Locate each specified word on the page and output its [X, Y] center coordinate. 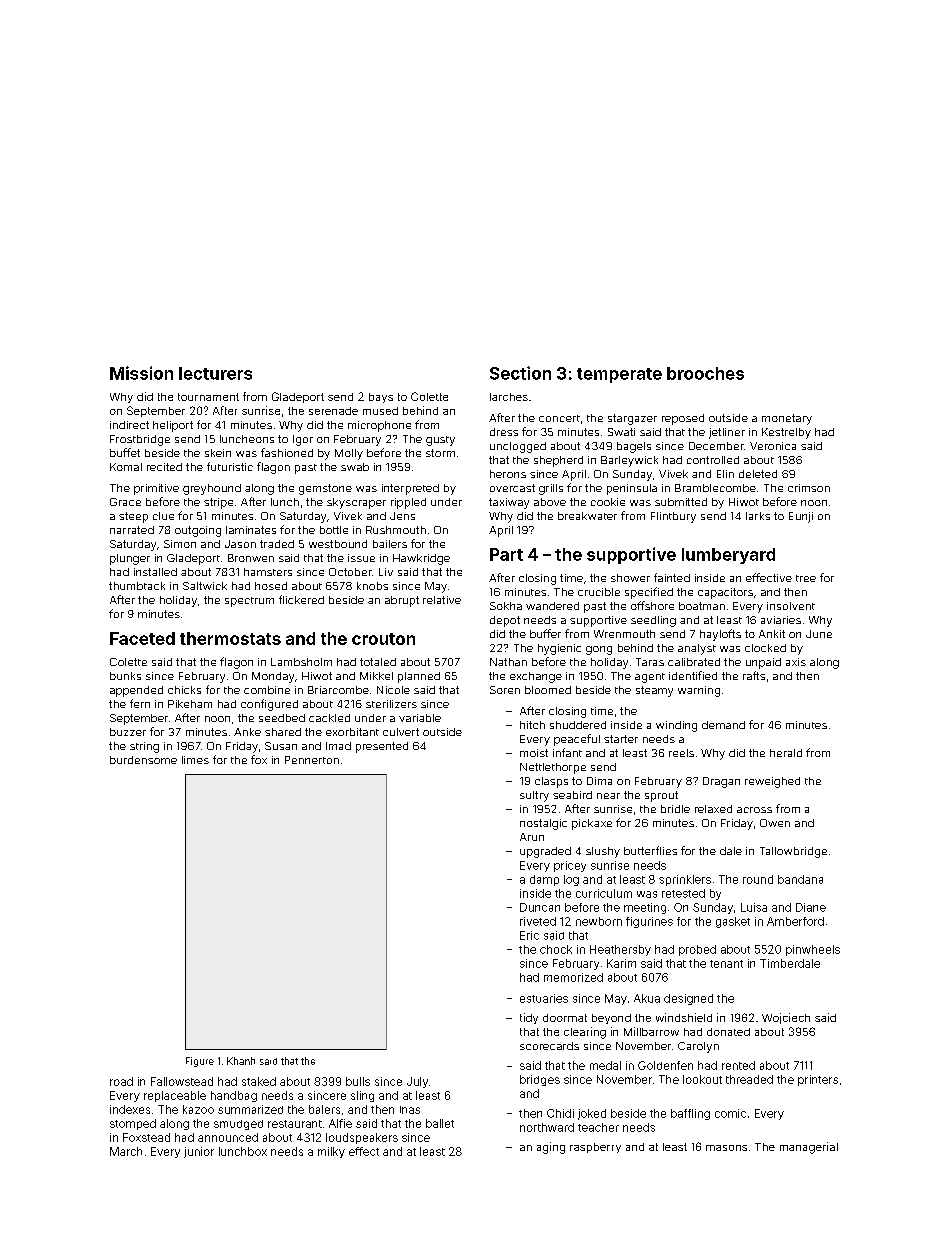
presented [382, 747]
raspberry [595, 1148]
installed [155, 572]
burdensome [143, 760]
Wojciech [786, 1018]
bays [381, 398]
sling [362, 1096]
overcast [512, 488]
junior [199, 1152]
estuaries [544, 998]
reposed [683, 419]
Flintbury [673, 517]
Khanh [241, 1061]
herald [786, 753]
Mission [141, 373]
